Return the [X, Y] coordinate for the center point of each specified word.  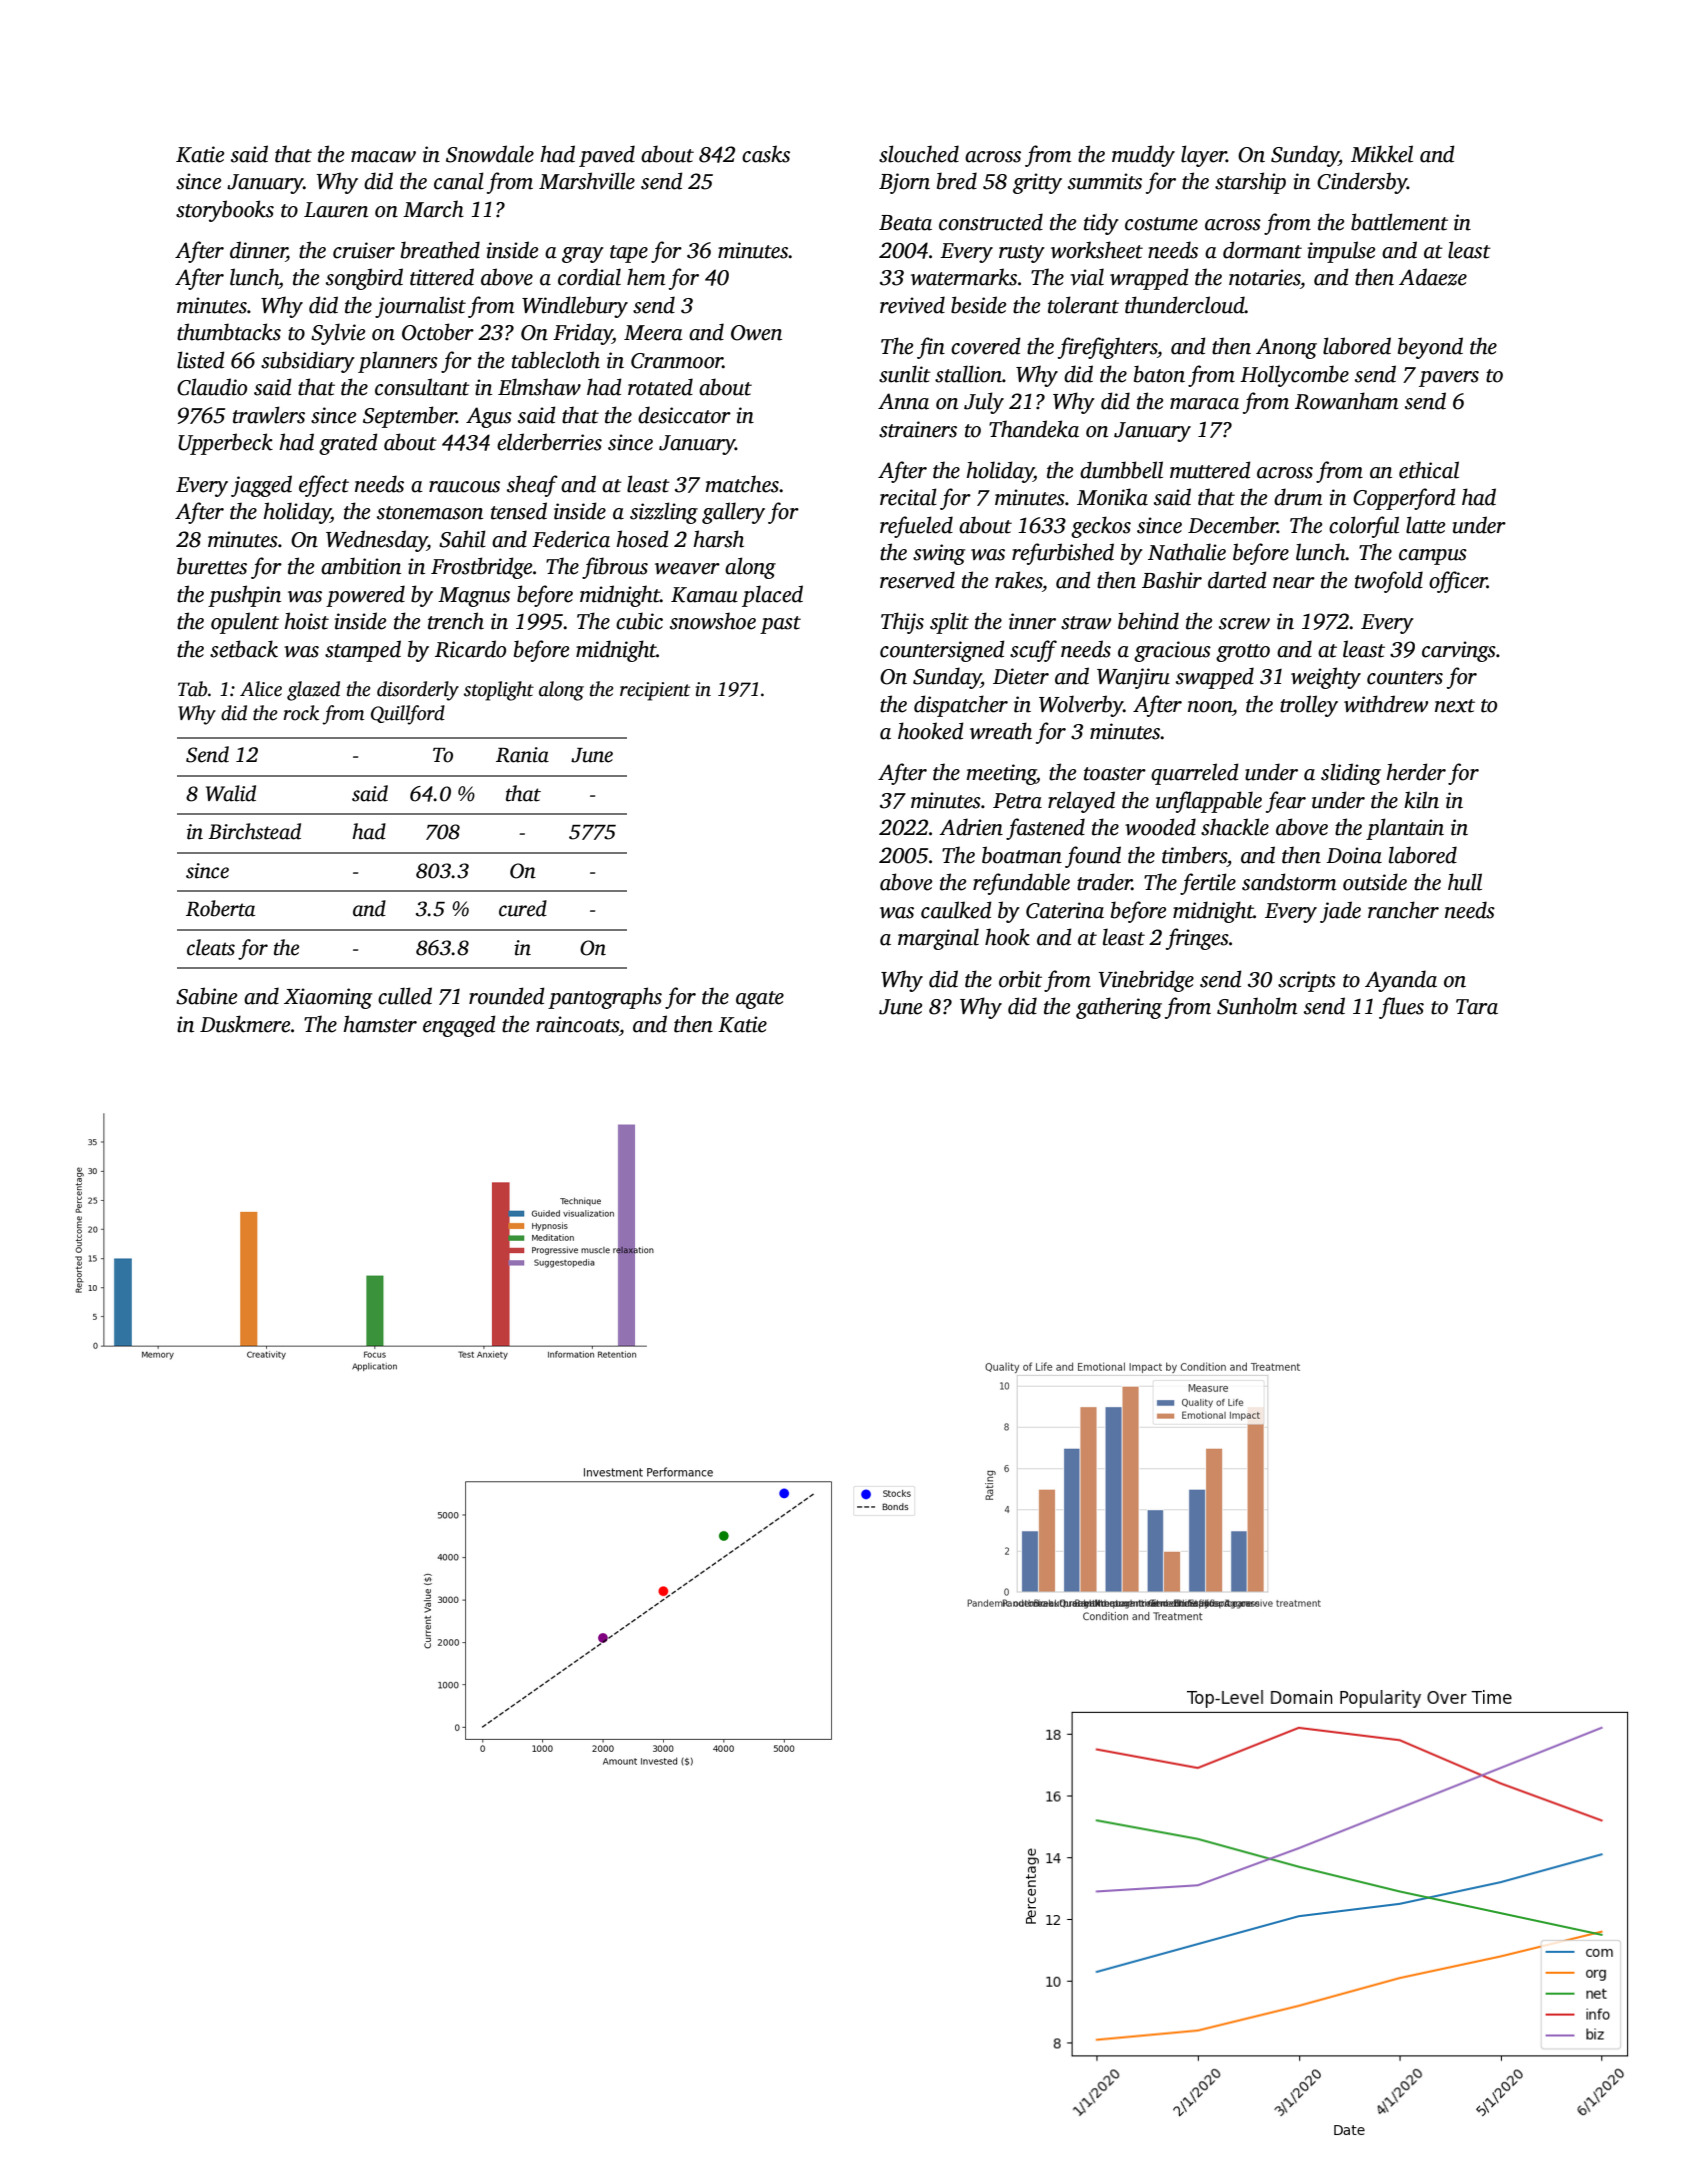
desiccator [684, 415]
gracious [1172, 651]
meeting [1001, 774]
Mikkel [1382, 154]
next [1455, 706]
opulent [245, 623]
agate [760, 1000]
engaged [459, 1026]
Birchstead [254, 831]
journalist [420, 307]
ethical [1429, 470]
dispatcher [961, 706]
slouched [919, 154]
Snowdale [490, 154]
